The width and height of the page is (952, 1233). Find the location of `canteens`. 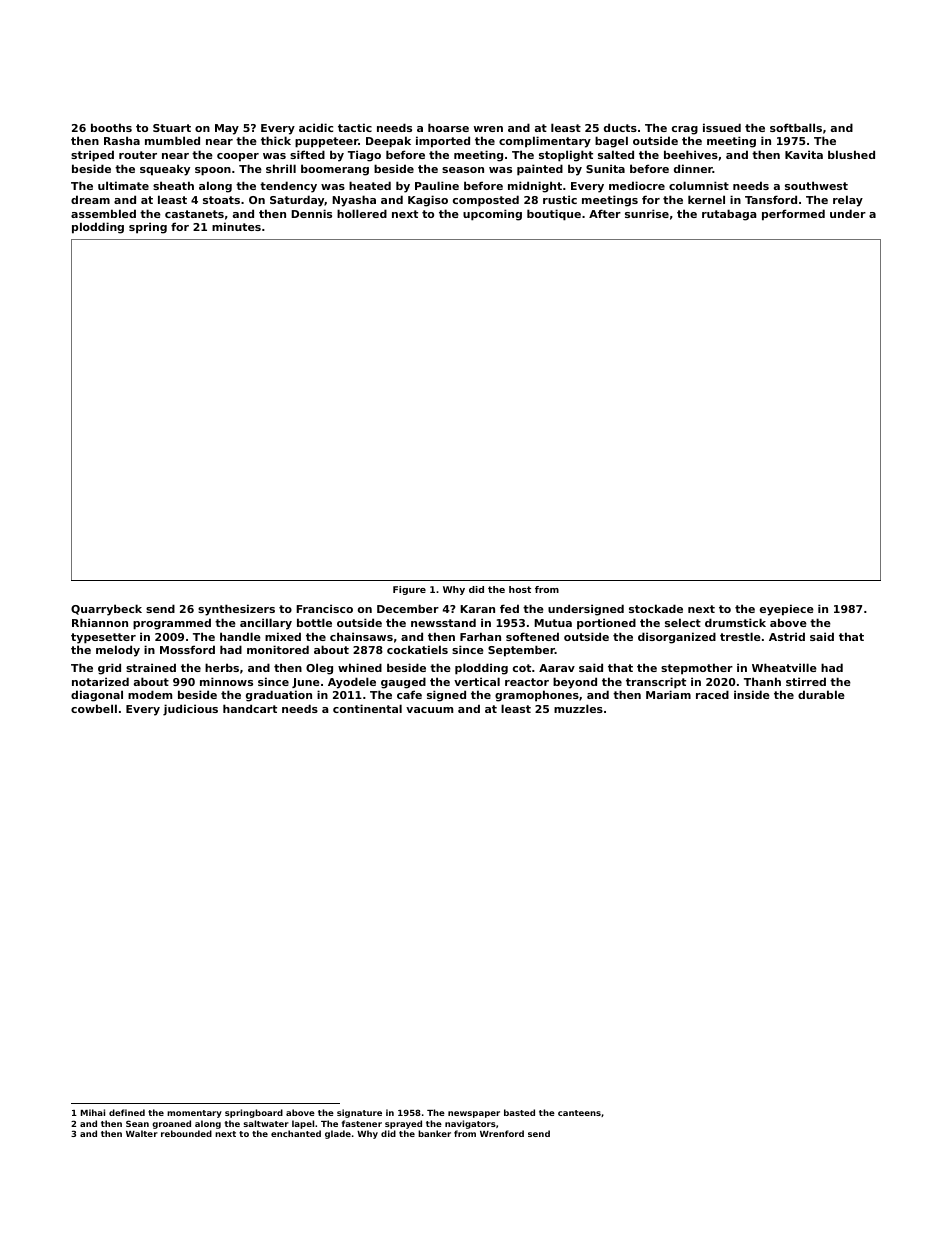

canteens is located at coordinates (579, 1113).
